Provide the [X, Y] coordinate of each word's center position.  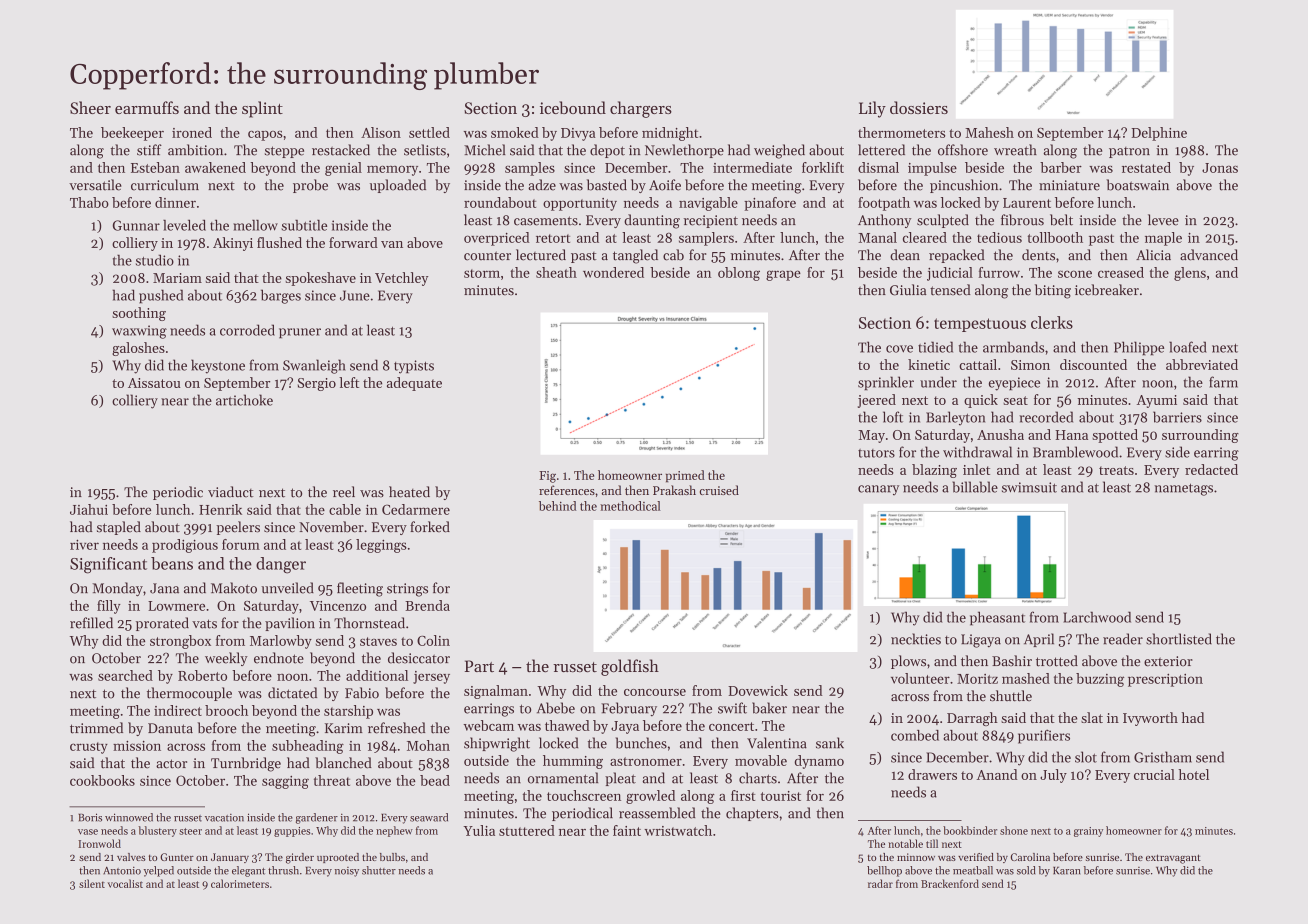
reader [1123, 639]
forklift [823, 167]
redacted [1211, 469]
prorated [162, 624]
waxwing [139, 332]
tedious [999, 237]
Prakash [674, 490]
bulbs [392, 857]
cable [345, 509]
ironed [192, 132]
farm [1223, 382]
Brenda [427, 605]
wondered [613, 272]
